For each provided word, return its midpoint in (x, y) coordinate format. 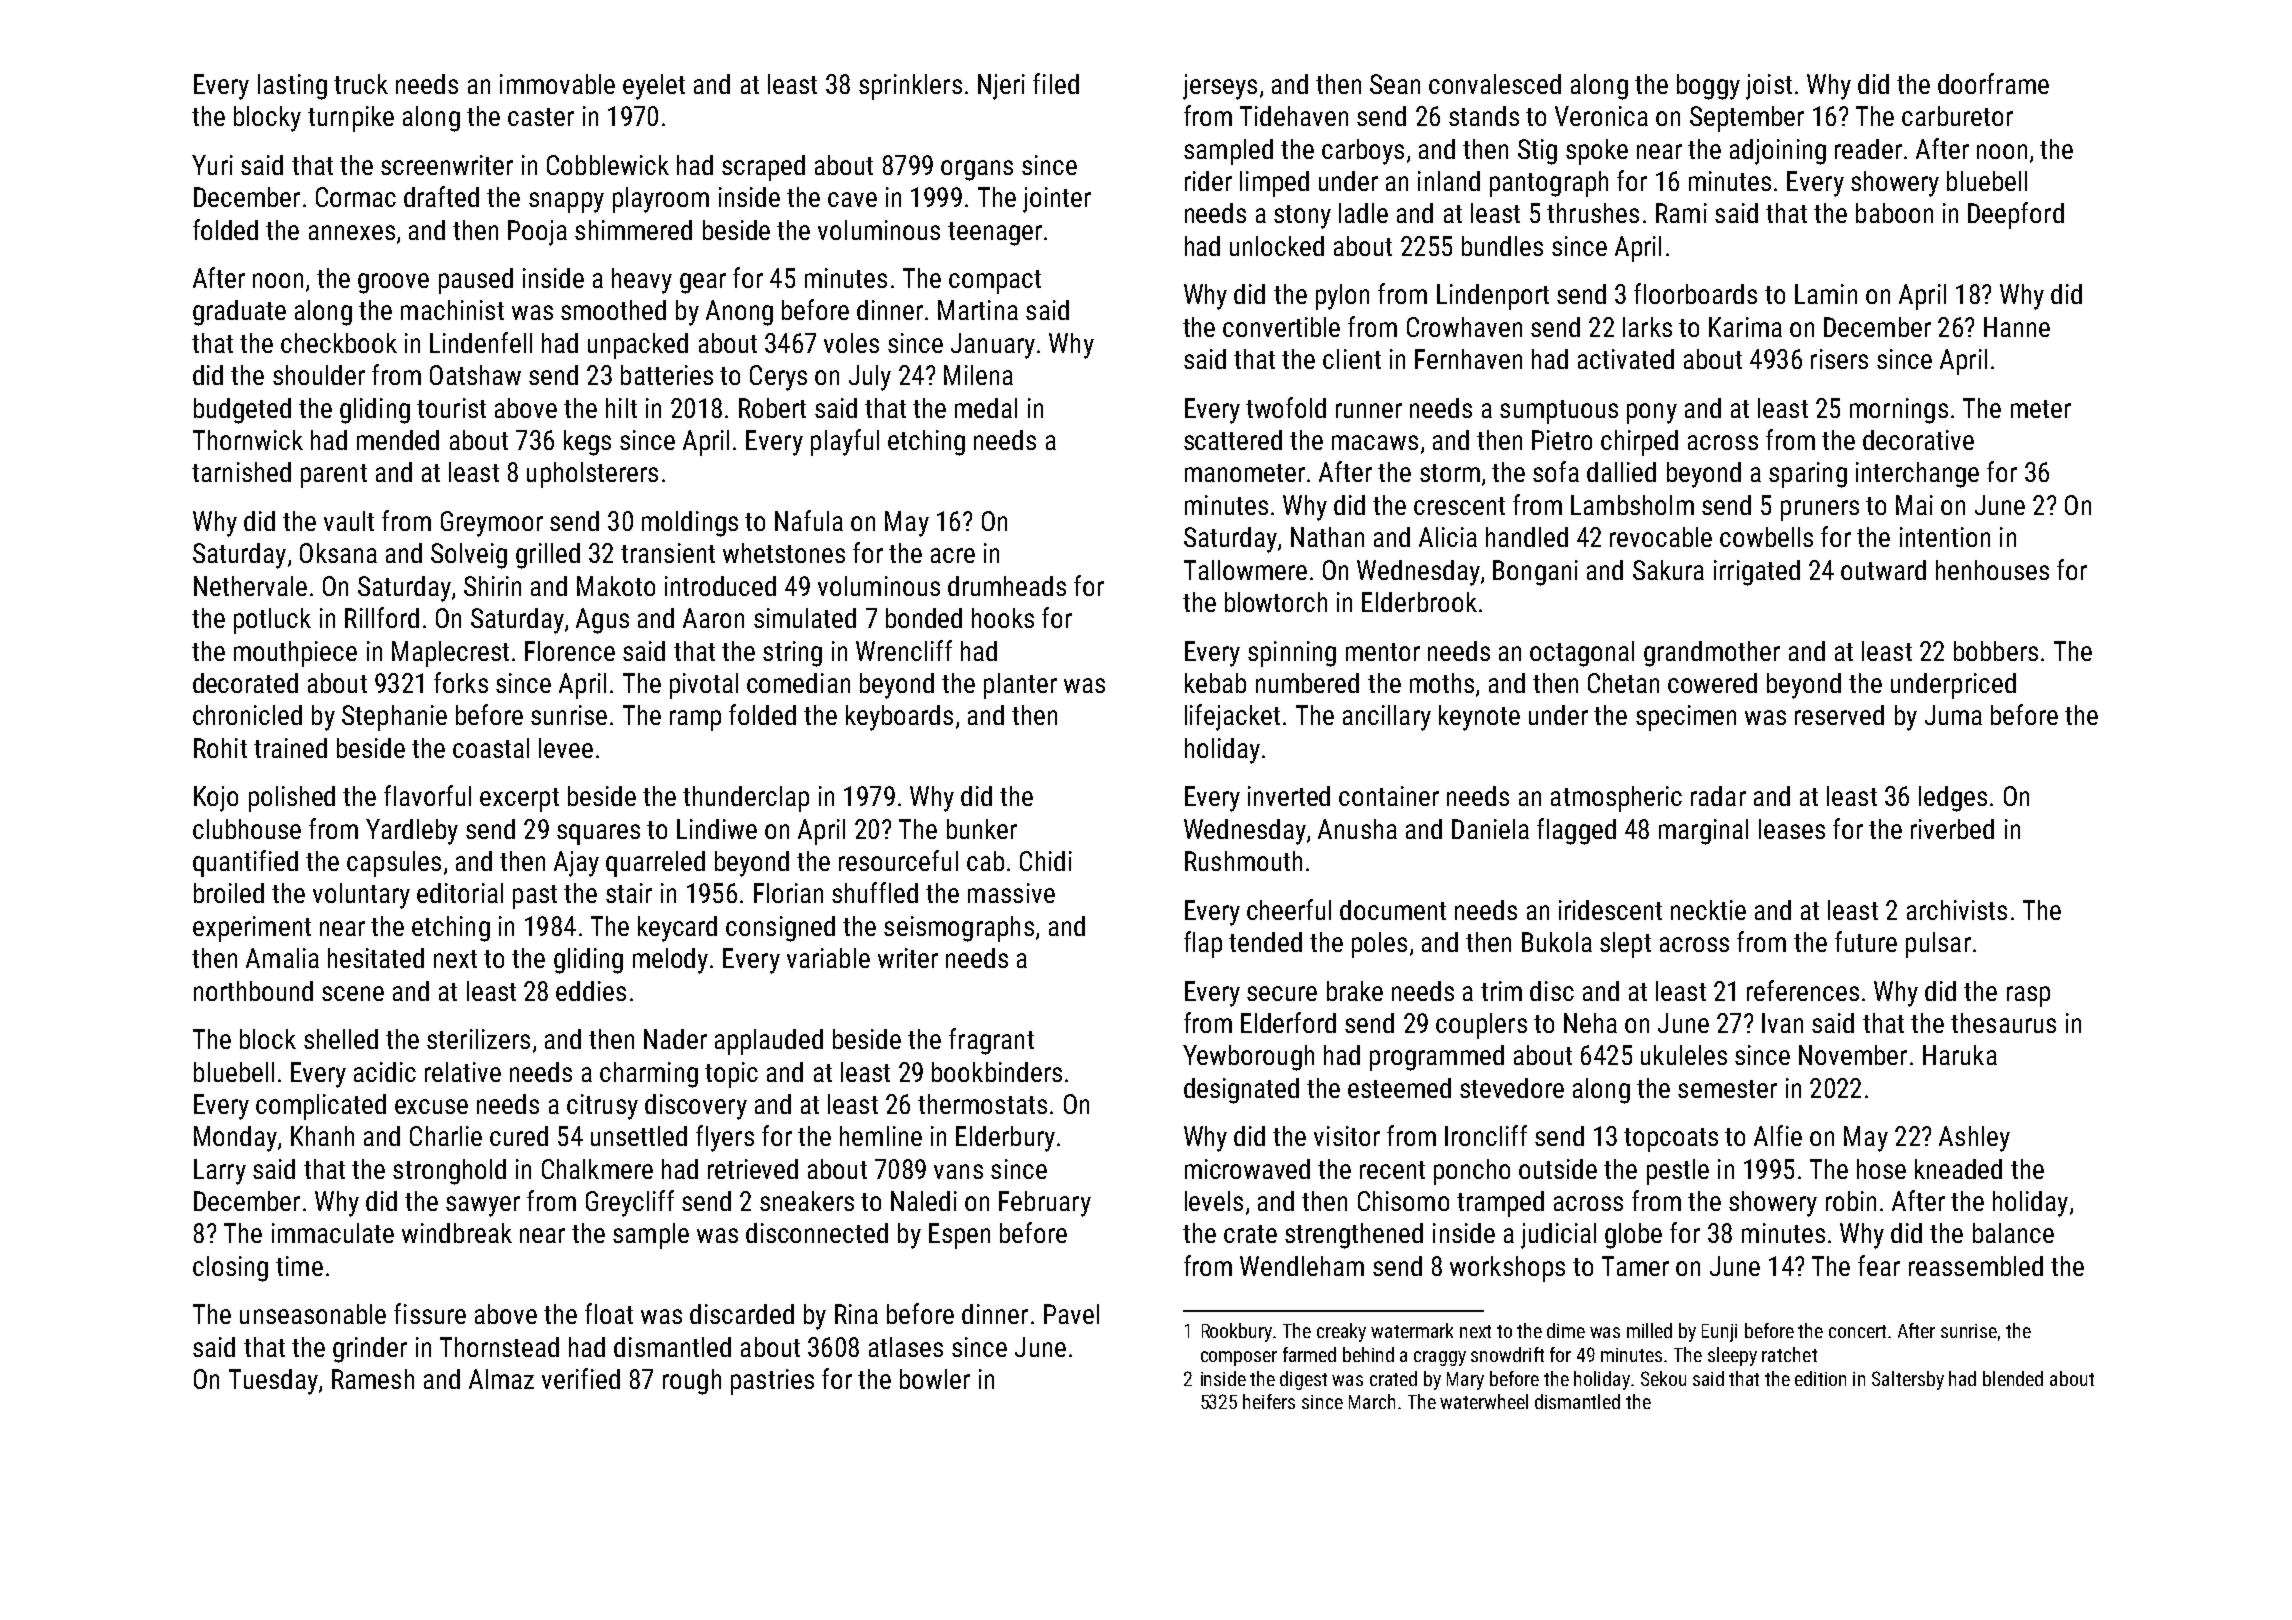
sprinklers (910, 87)
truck (361, 84)
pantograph (1549, 184)
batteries (667, 375)
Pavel (1071, 1314)
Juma (1953, 715)
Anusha (1357, 829)
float (609, 1313)
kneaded (1958, 1169)
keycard (677, 929)
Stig (1537, 152)
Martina (978, 310)
